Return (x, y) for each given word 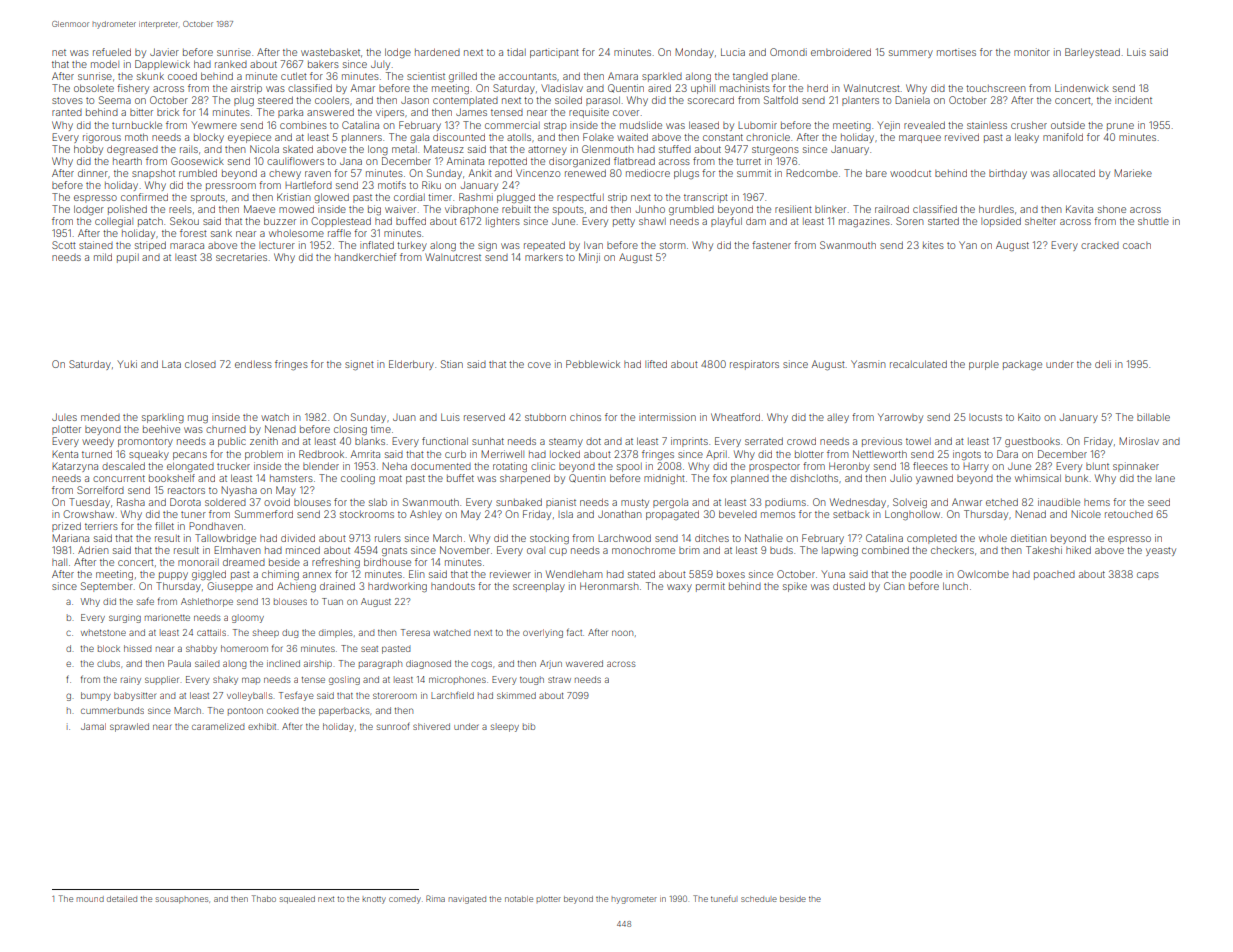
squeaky (149, 455)
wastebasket (330, 52)
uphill (703, 89)
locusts (985, 417)
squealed (297, 900)
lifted (656, 364)
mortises (956, 52)
